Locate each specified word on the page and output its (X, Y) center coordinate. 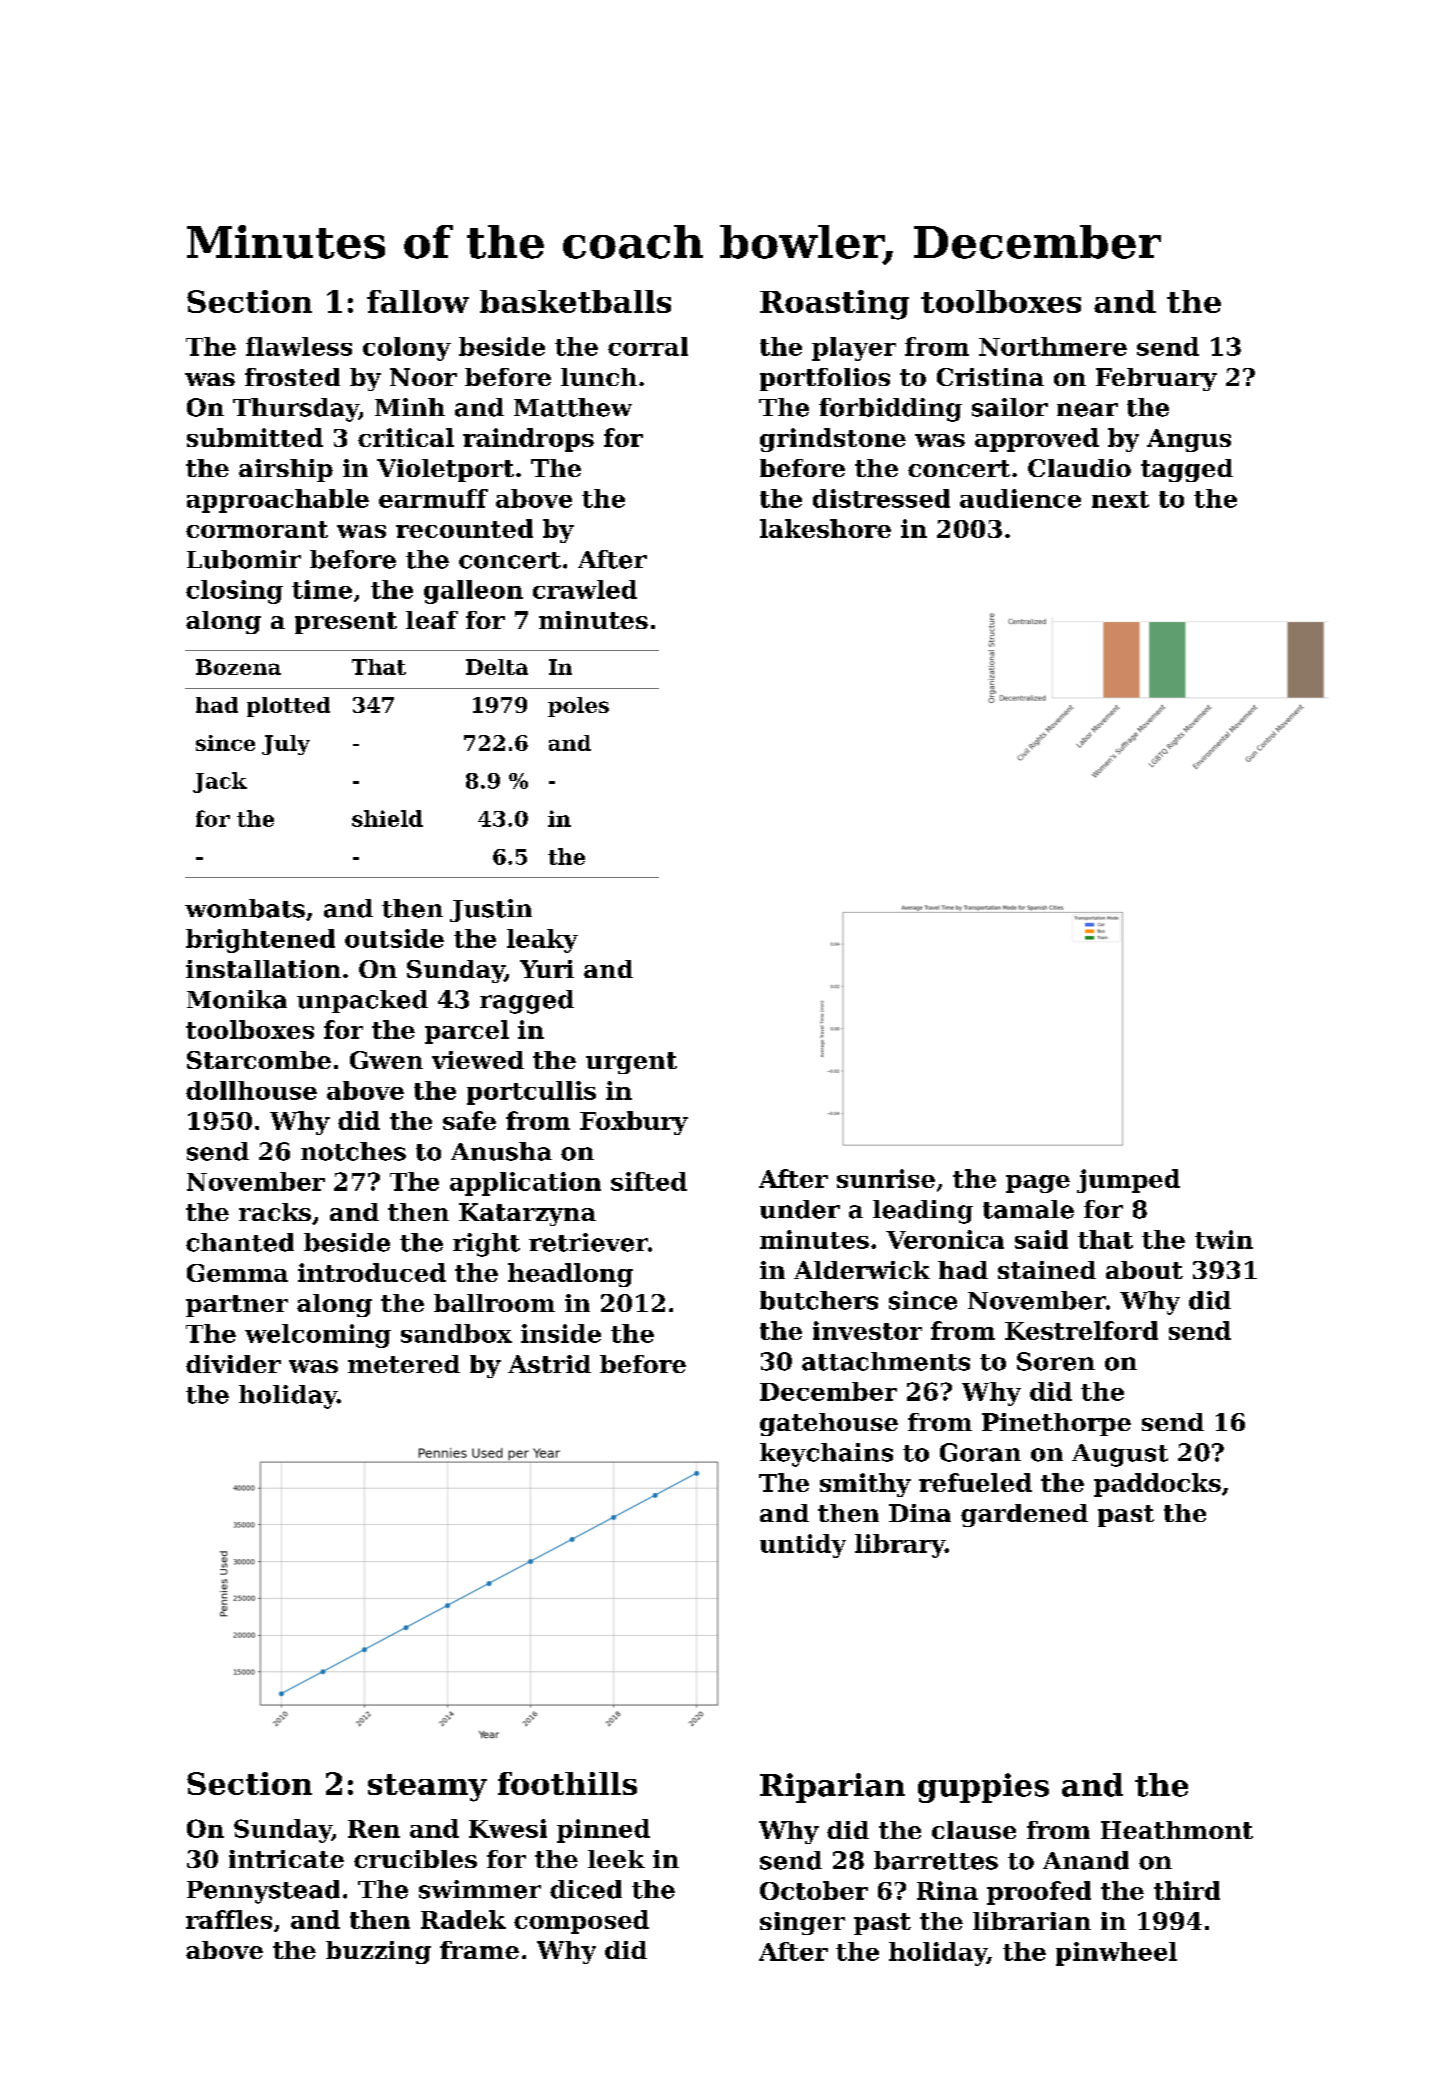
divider (233, 1364)
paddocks (1157, 1485)
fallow (418, 301)
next (1120, 499)
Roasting (834, 305)
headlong (570, 1275)
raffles (229, 1919)
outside (394, 938)
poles (578, 707)
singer (802, 1923)
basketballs (575, 301)
